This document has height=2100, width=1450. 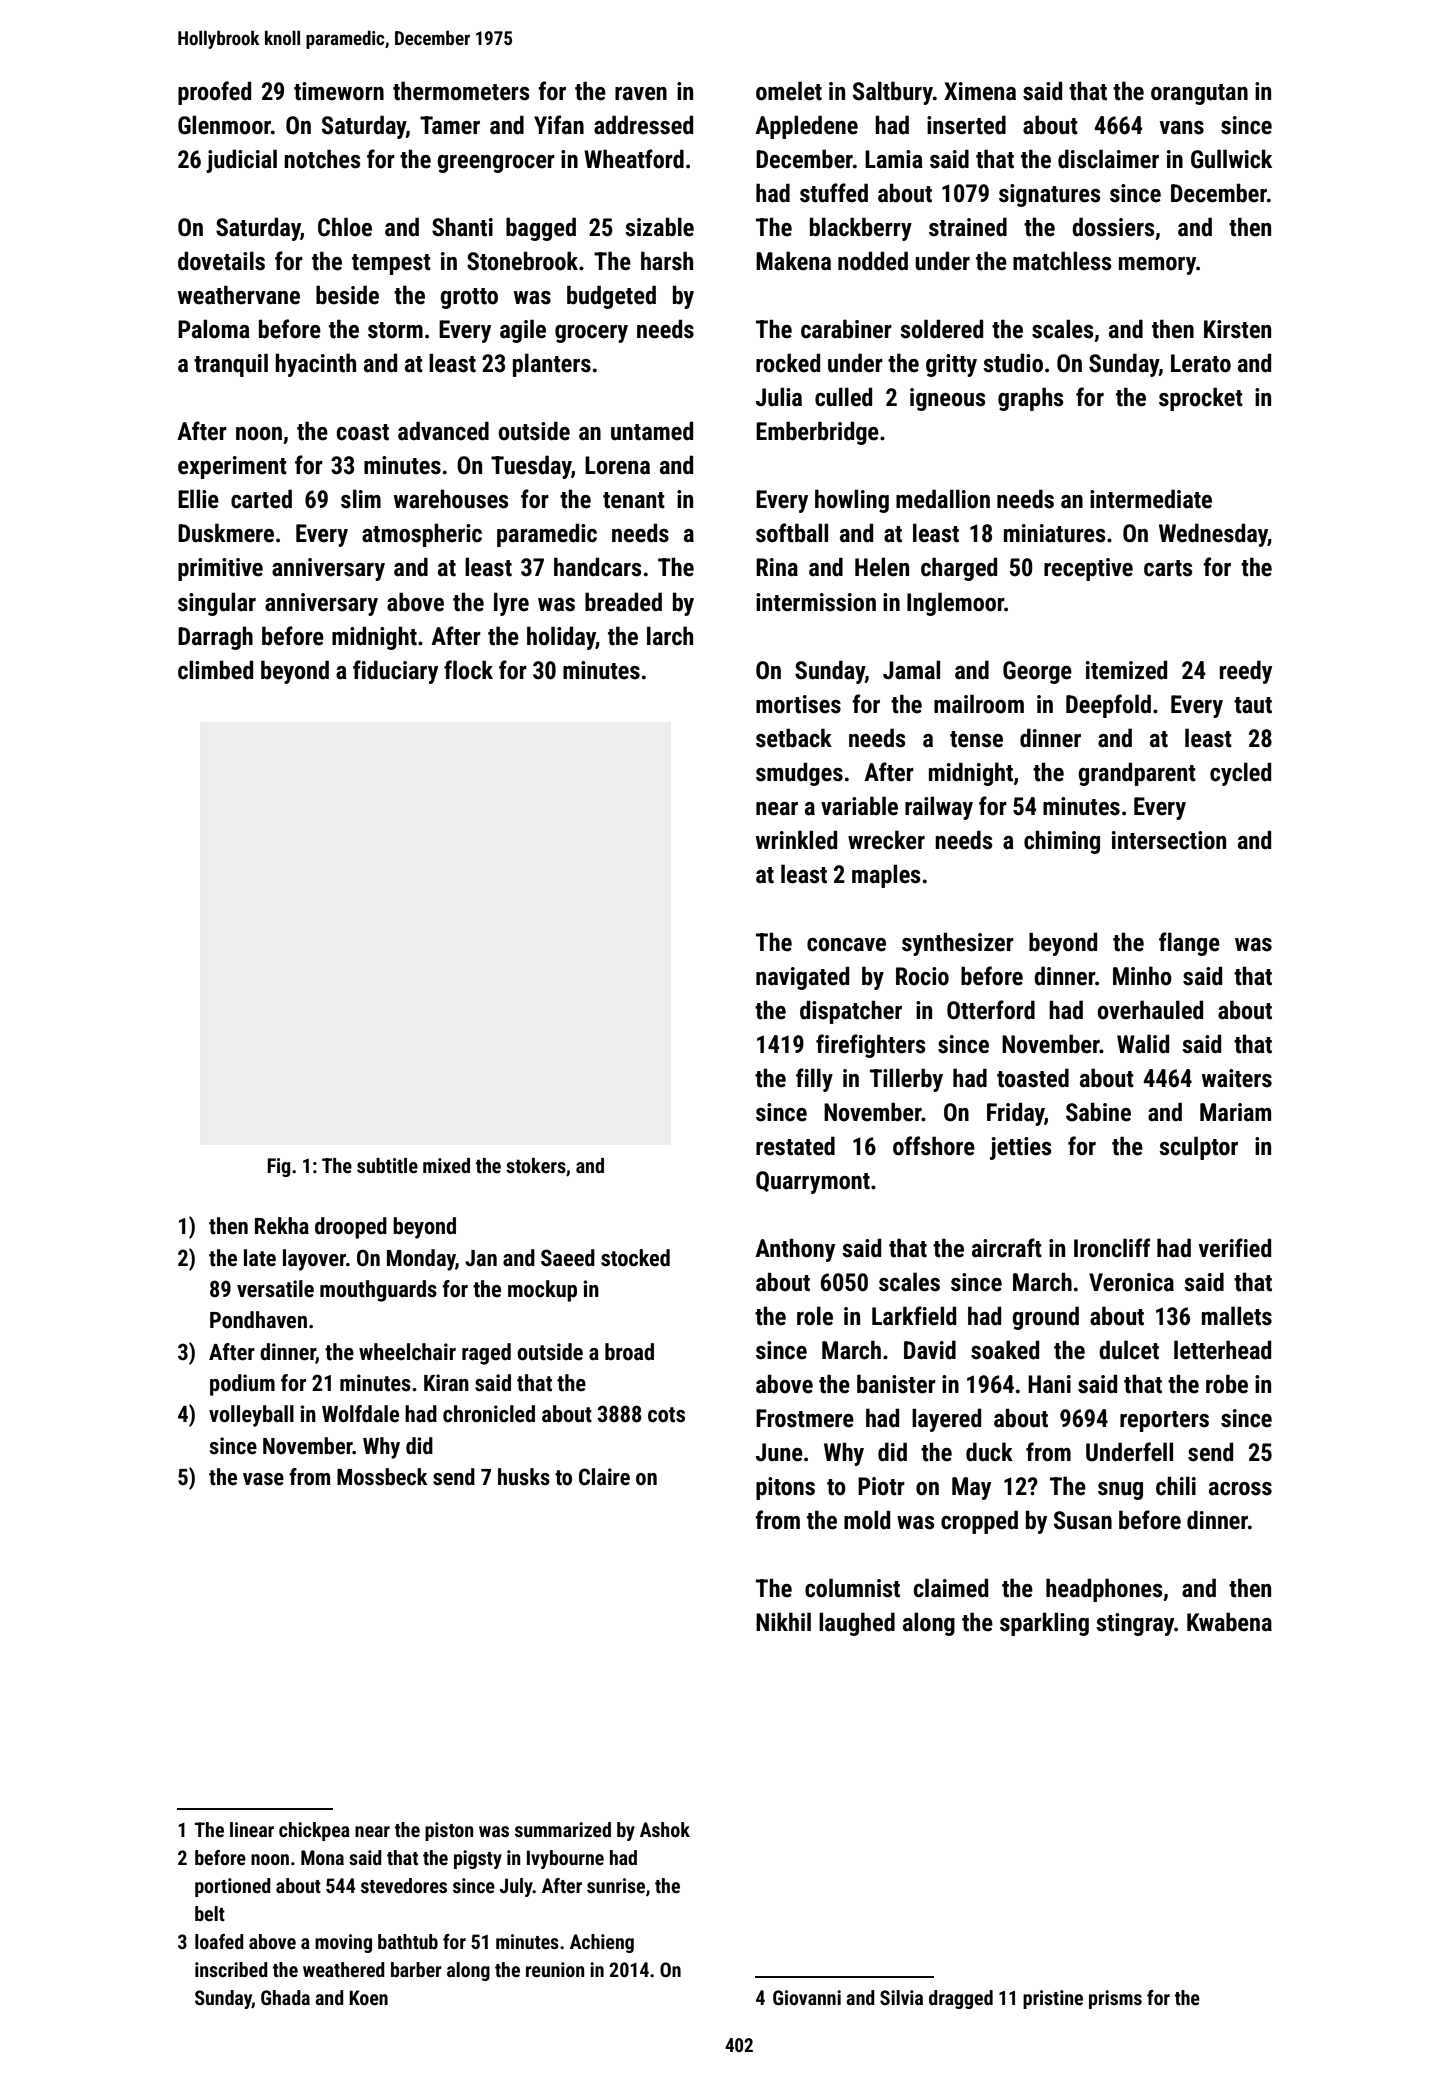 I want to click on subtitle, so click(x=387, y=1165).
